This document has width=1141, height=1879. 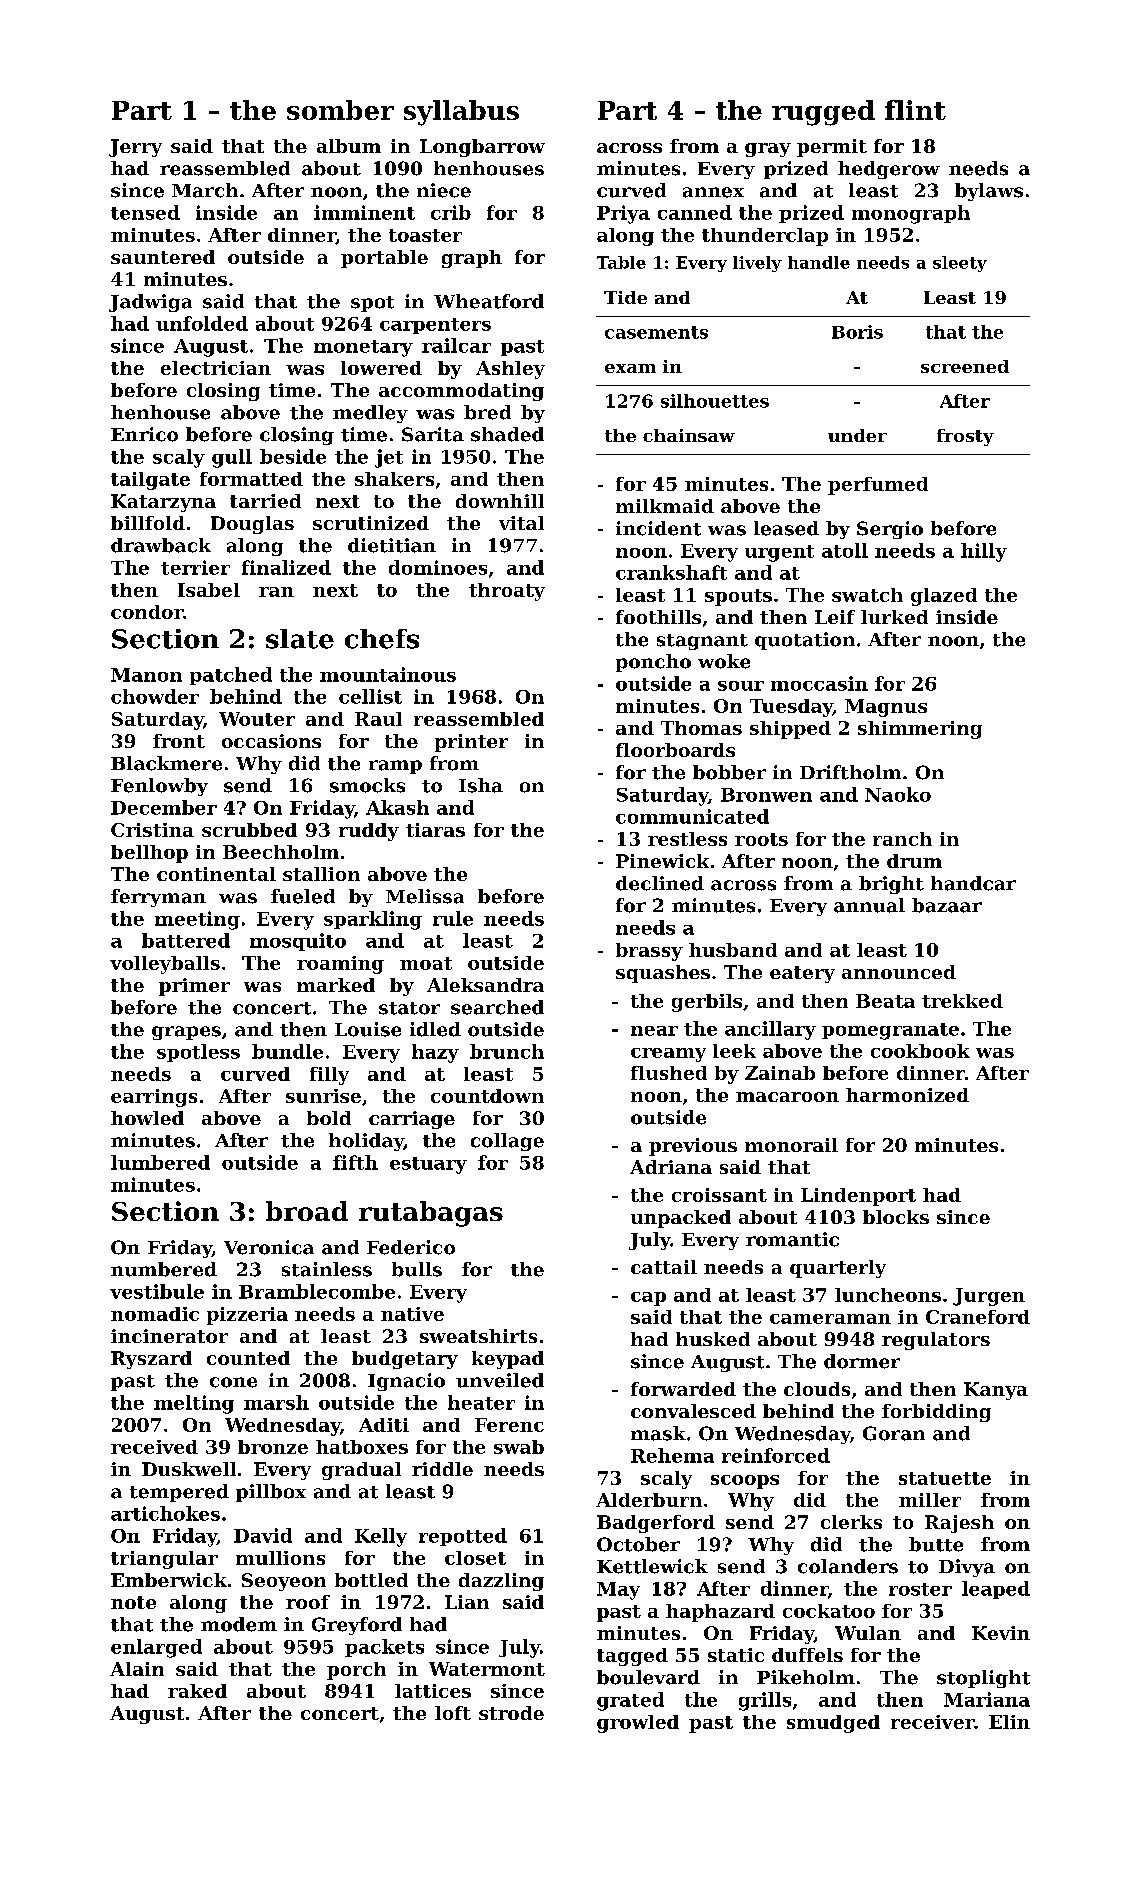 What do you see at coordinates (340, 110) in the document?
I see `somber` at bounding box center [340, 110].
